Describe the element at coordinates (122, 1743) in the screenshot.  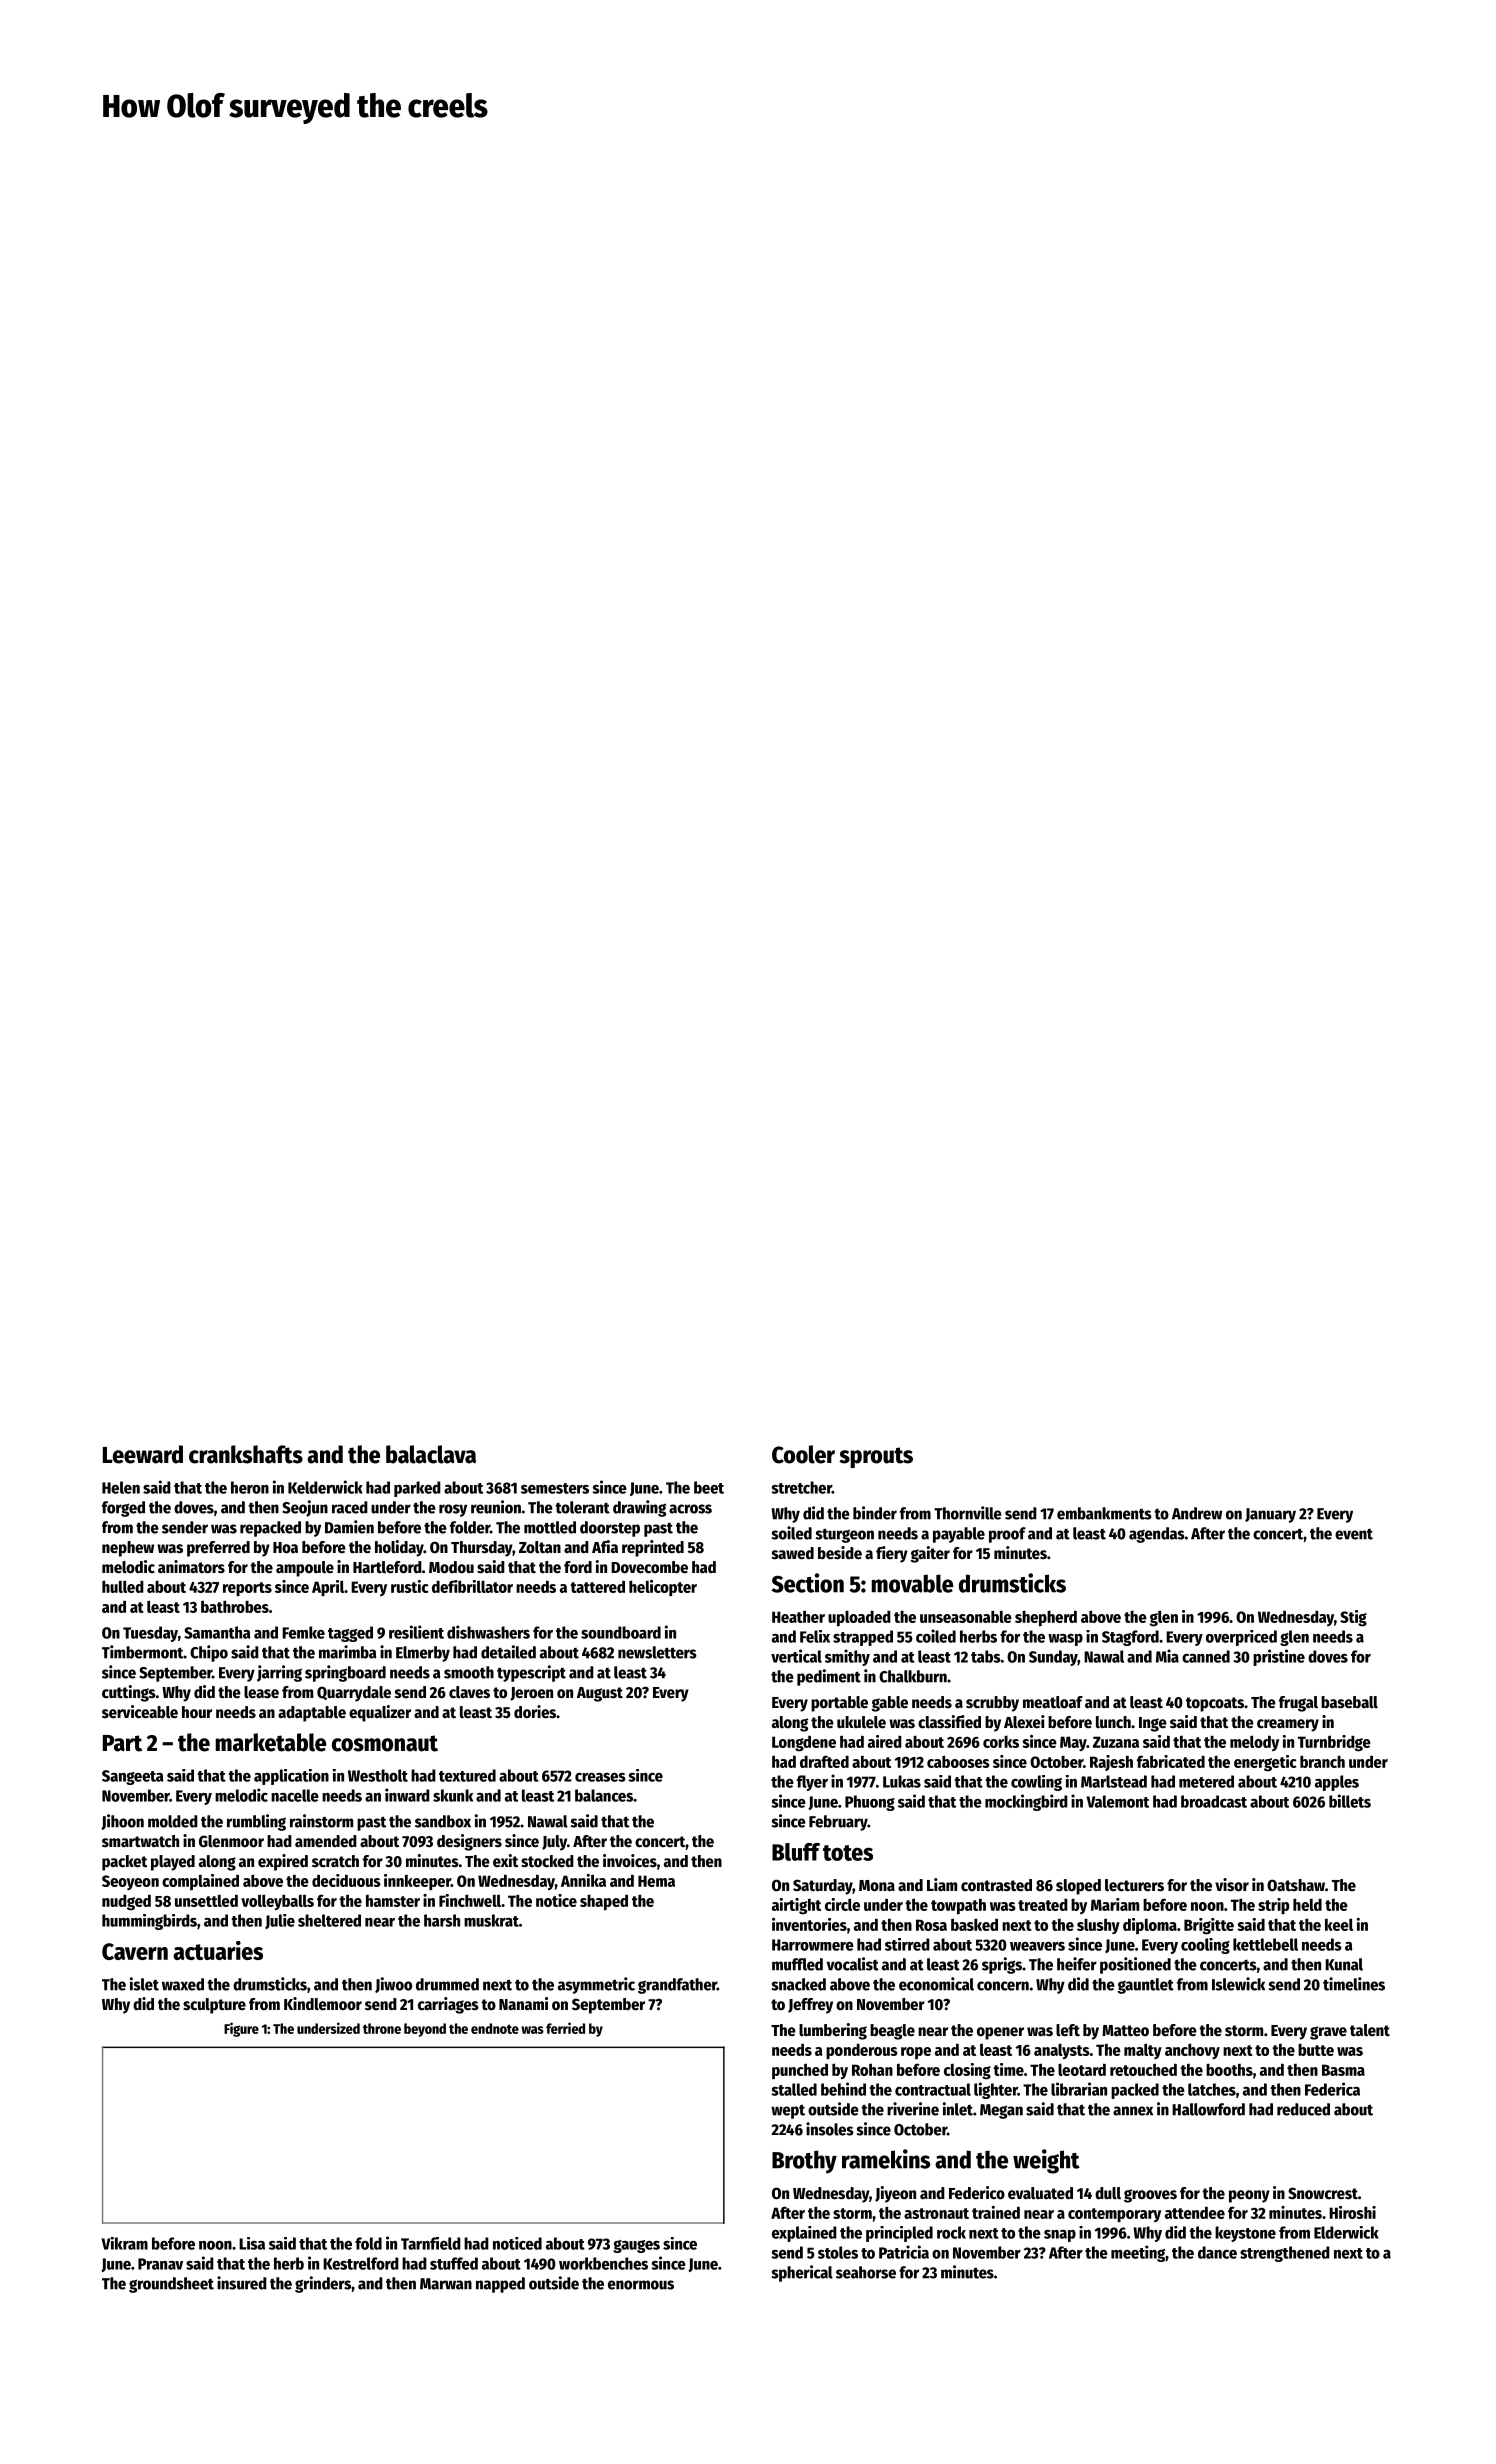
I see `Part` at that location.
